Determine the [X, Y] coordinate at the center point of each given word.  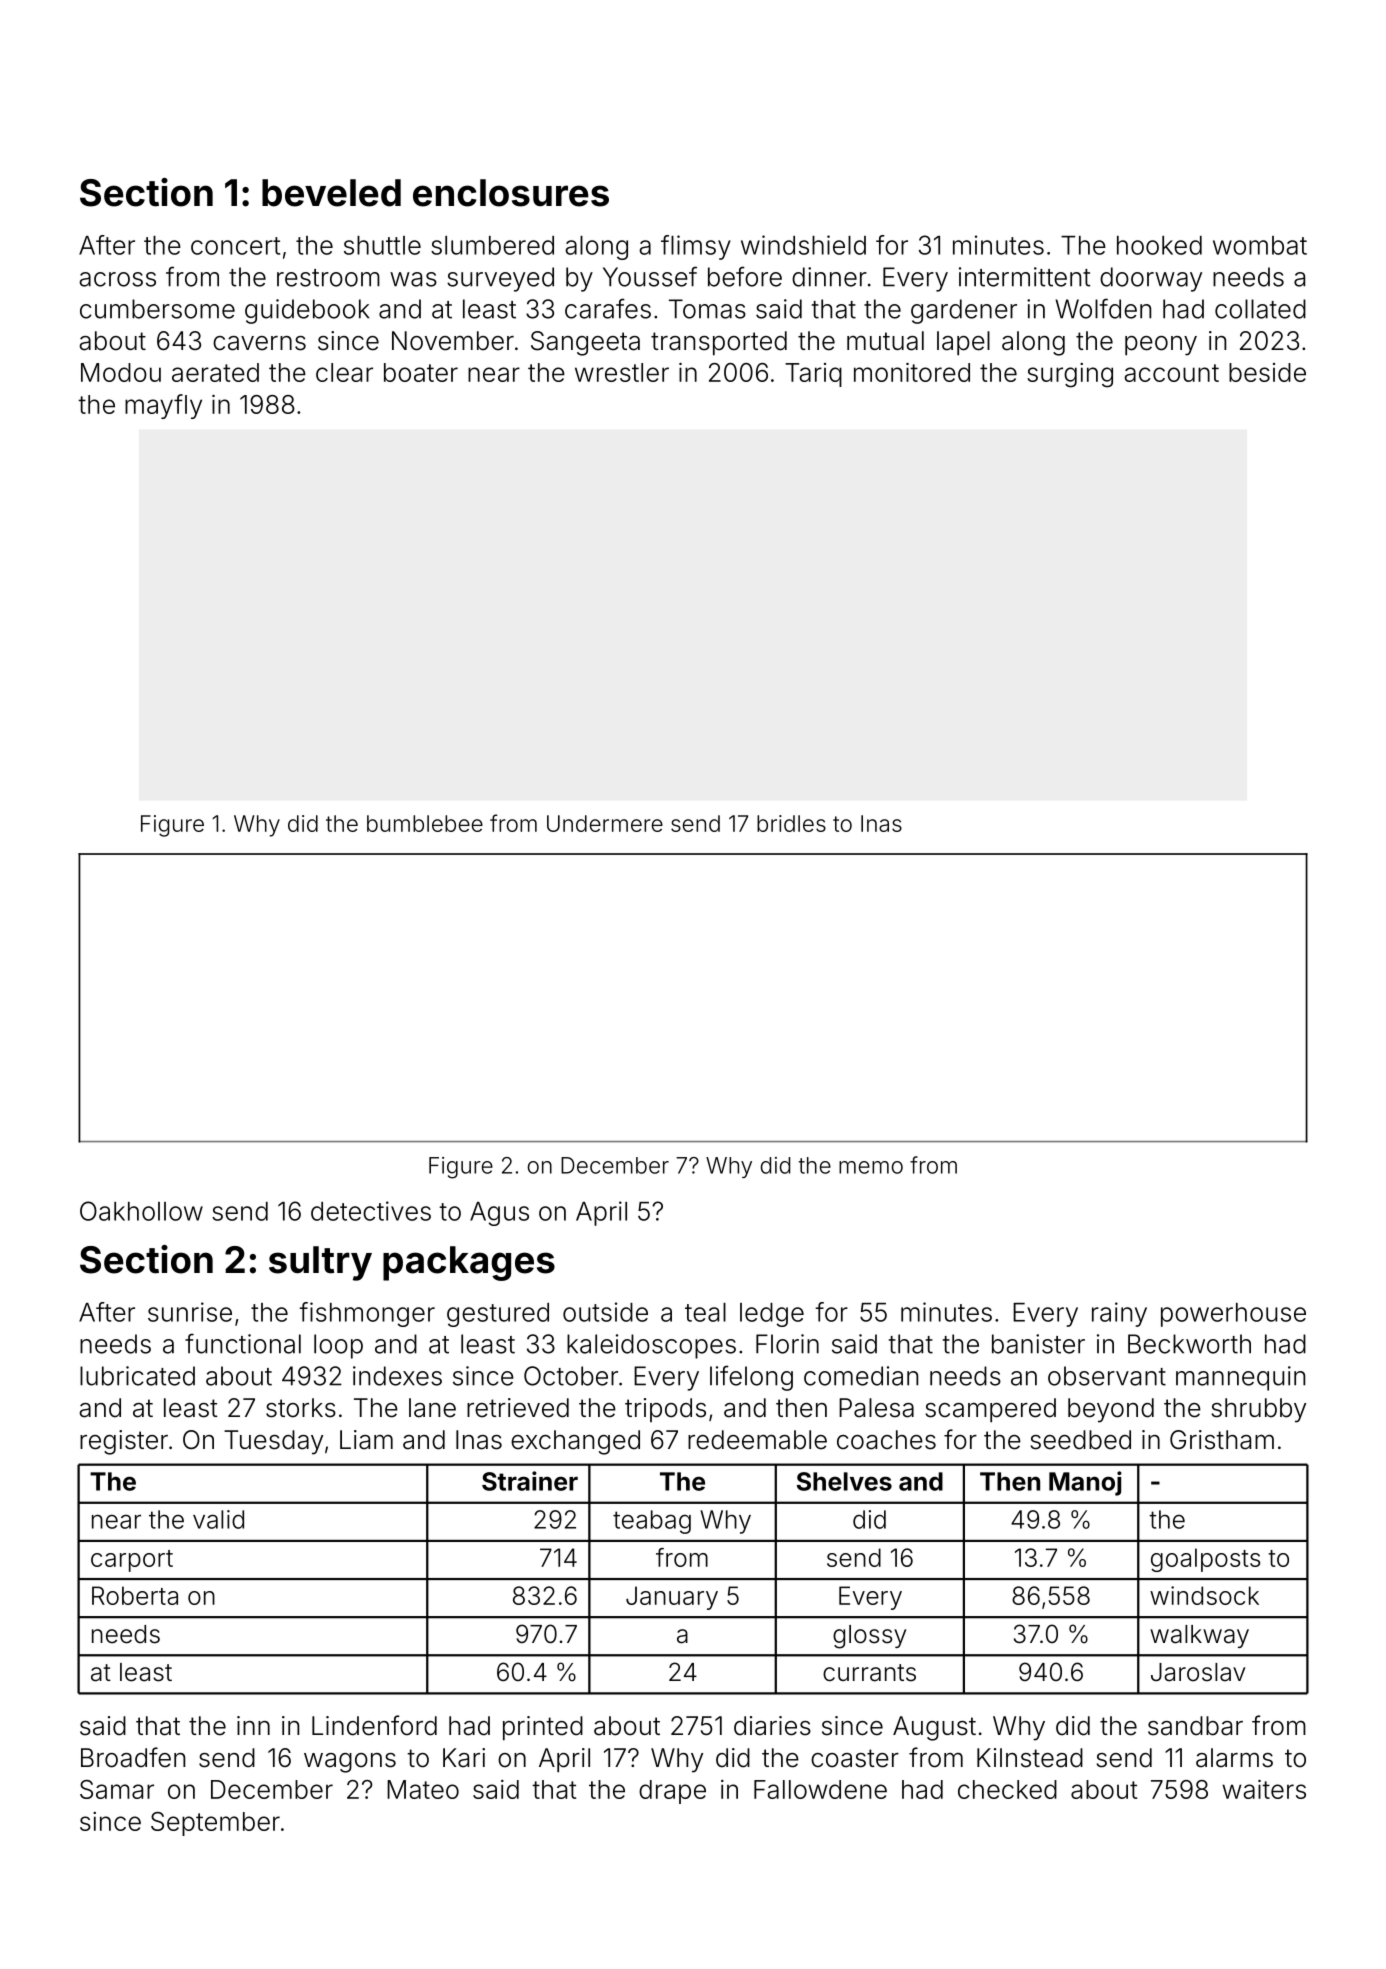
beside [1267, 372]
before [745, 276]
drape [672, 1792]
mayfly [163, 406]
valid [218, 1519]
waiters [1264, 1789]
